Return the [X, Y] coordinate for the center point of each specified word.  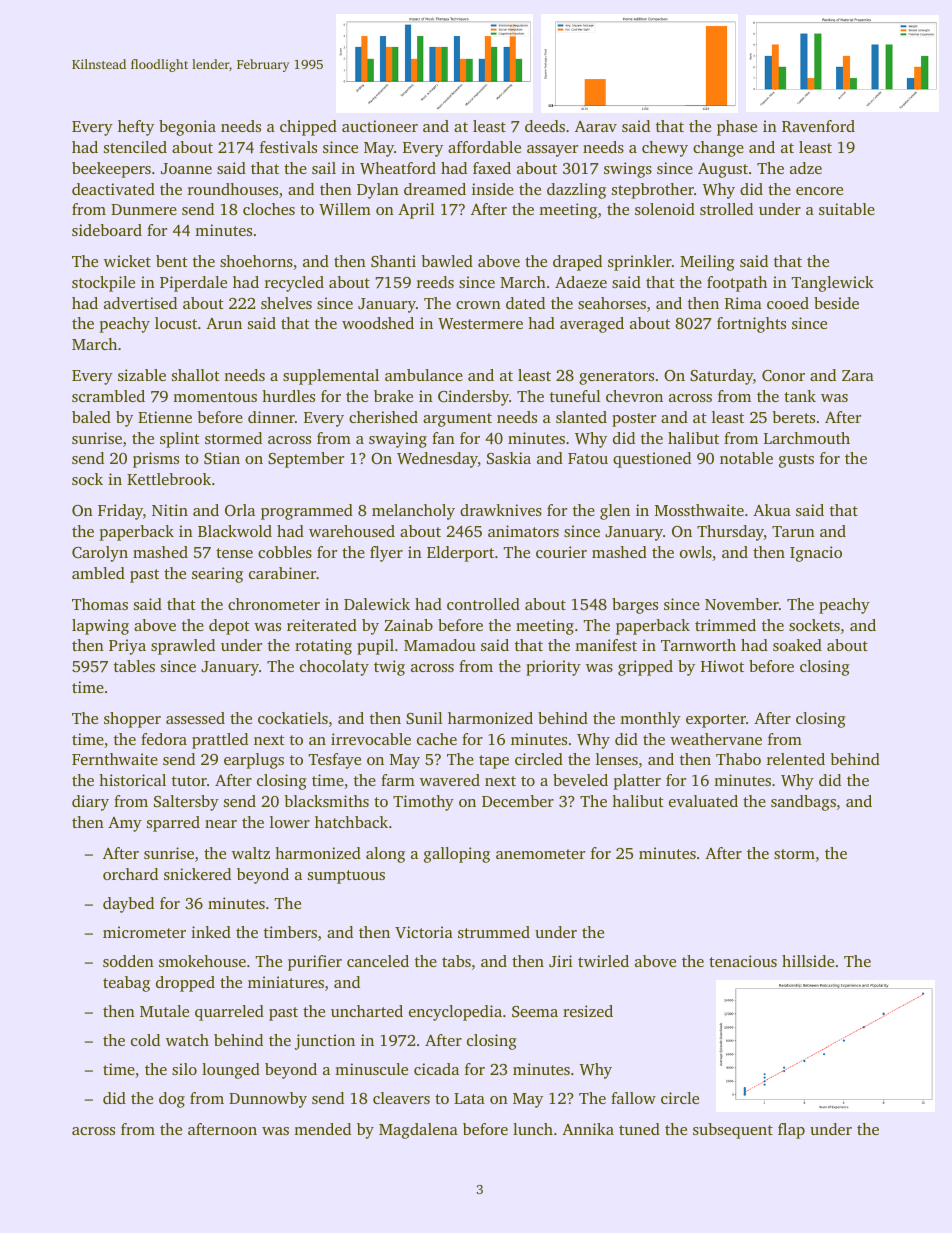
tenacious [743, 961]
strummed [494, 932]
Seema [535, 1011]
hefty [136, 128]
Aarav [596, 126]
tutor [189, 781]
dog [172, 1100]
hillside [808, 961]
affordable [484, 147]
